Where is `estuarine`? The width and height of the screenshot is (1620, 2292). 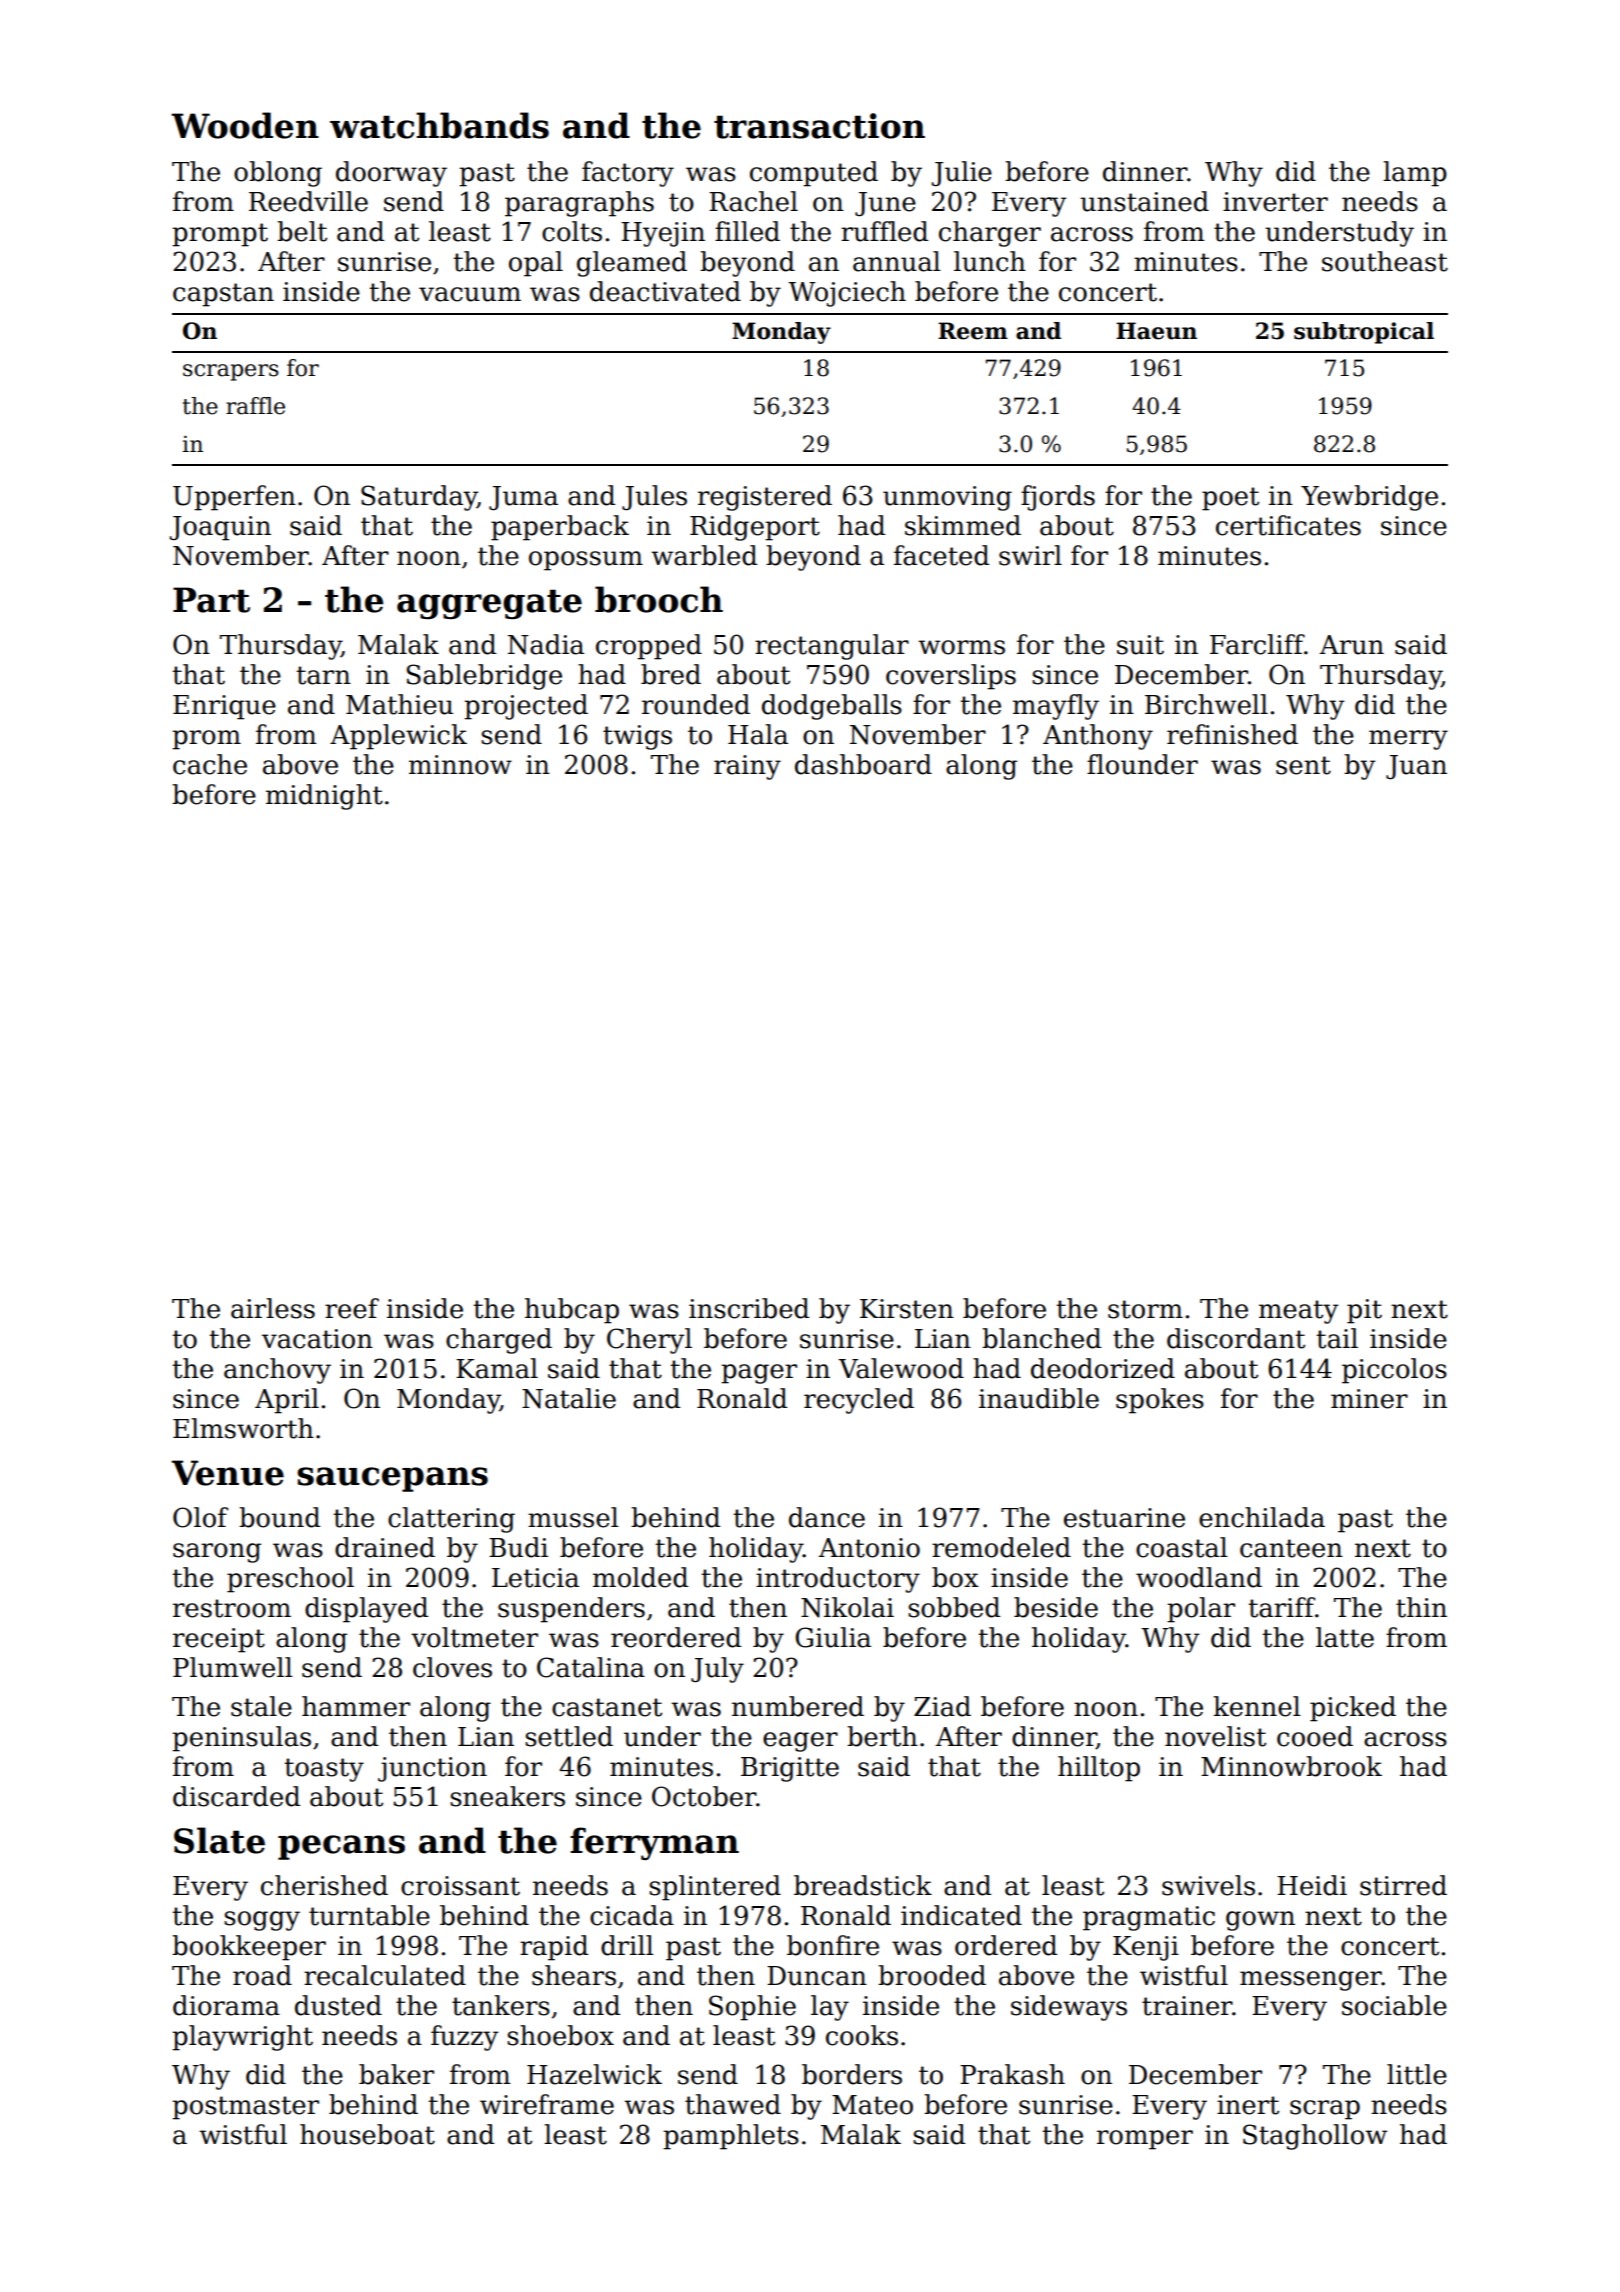 estuarine is located at coordinates (1124, 1518).
